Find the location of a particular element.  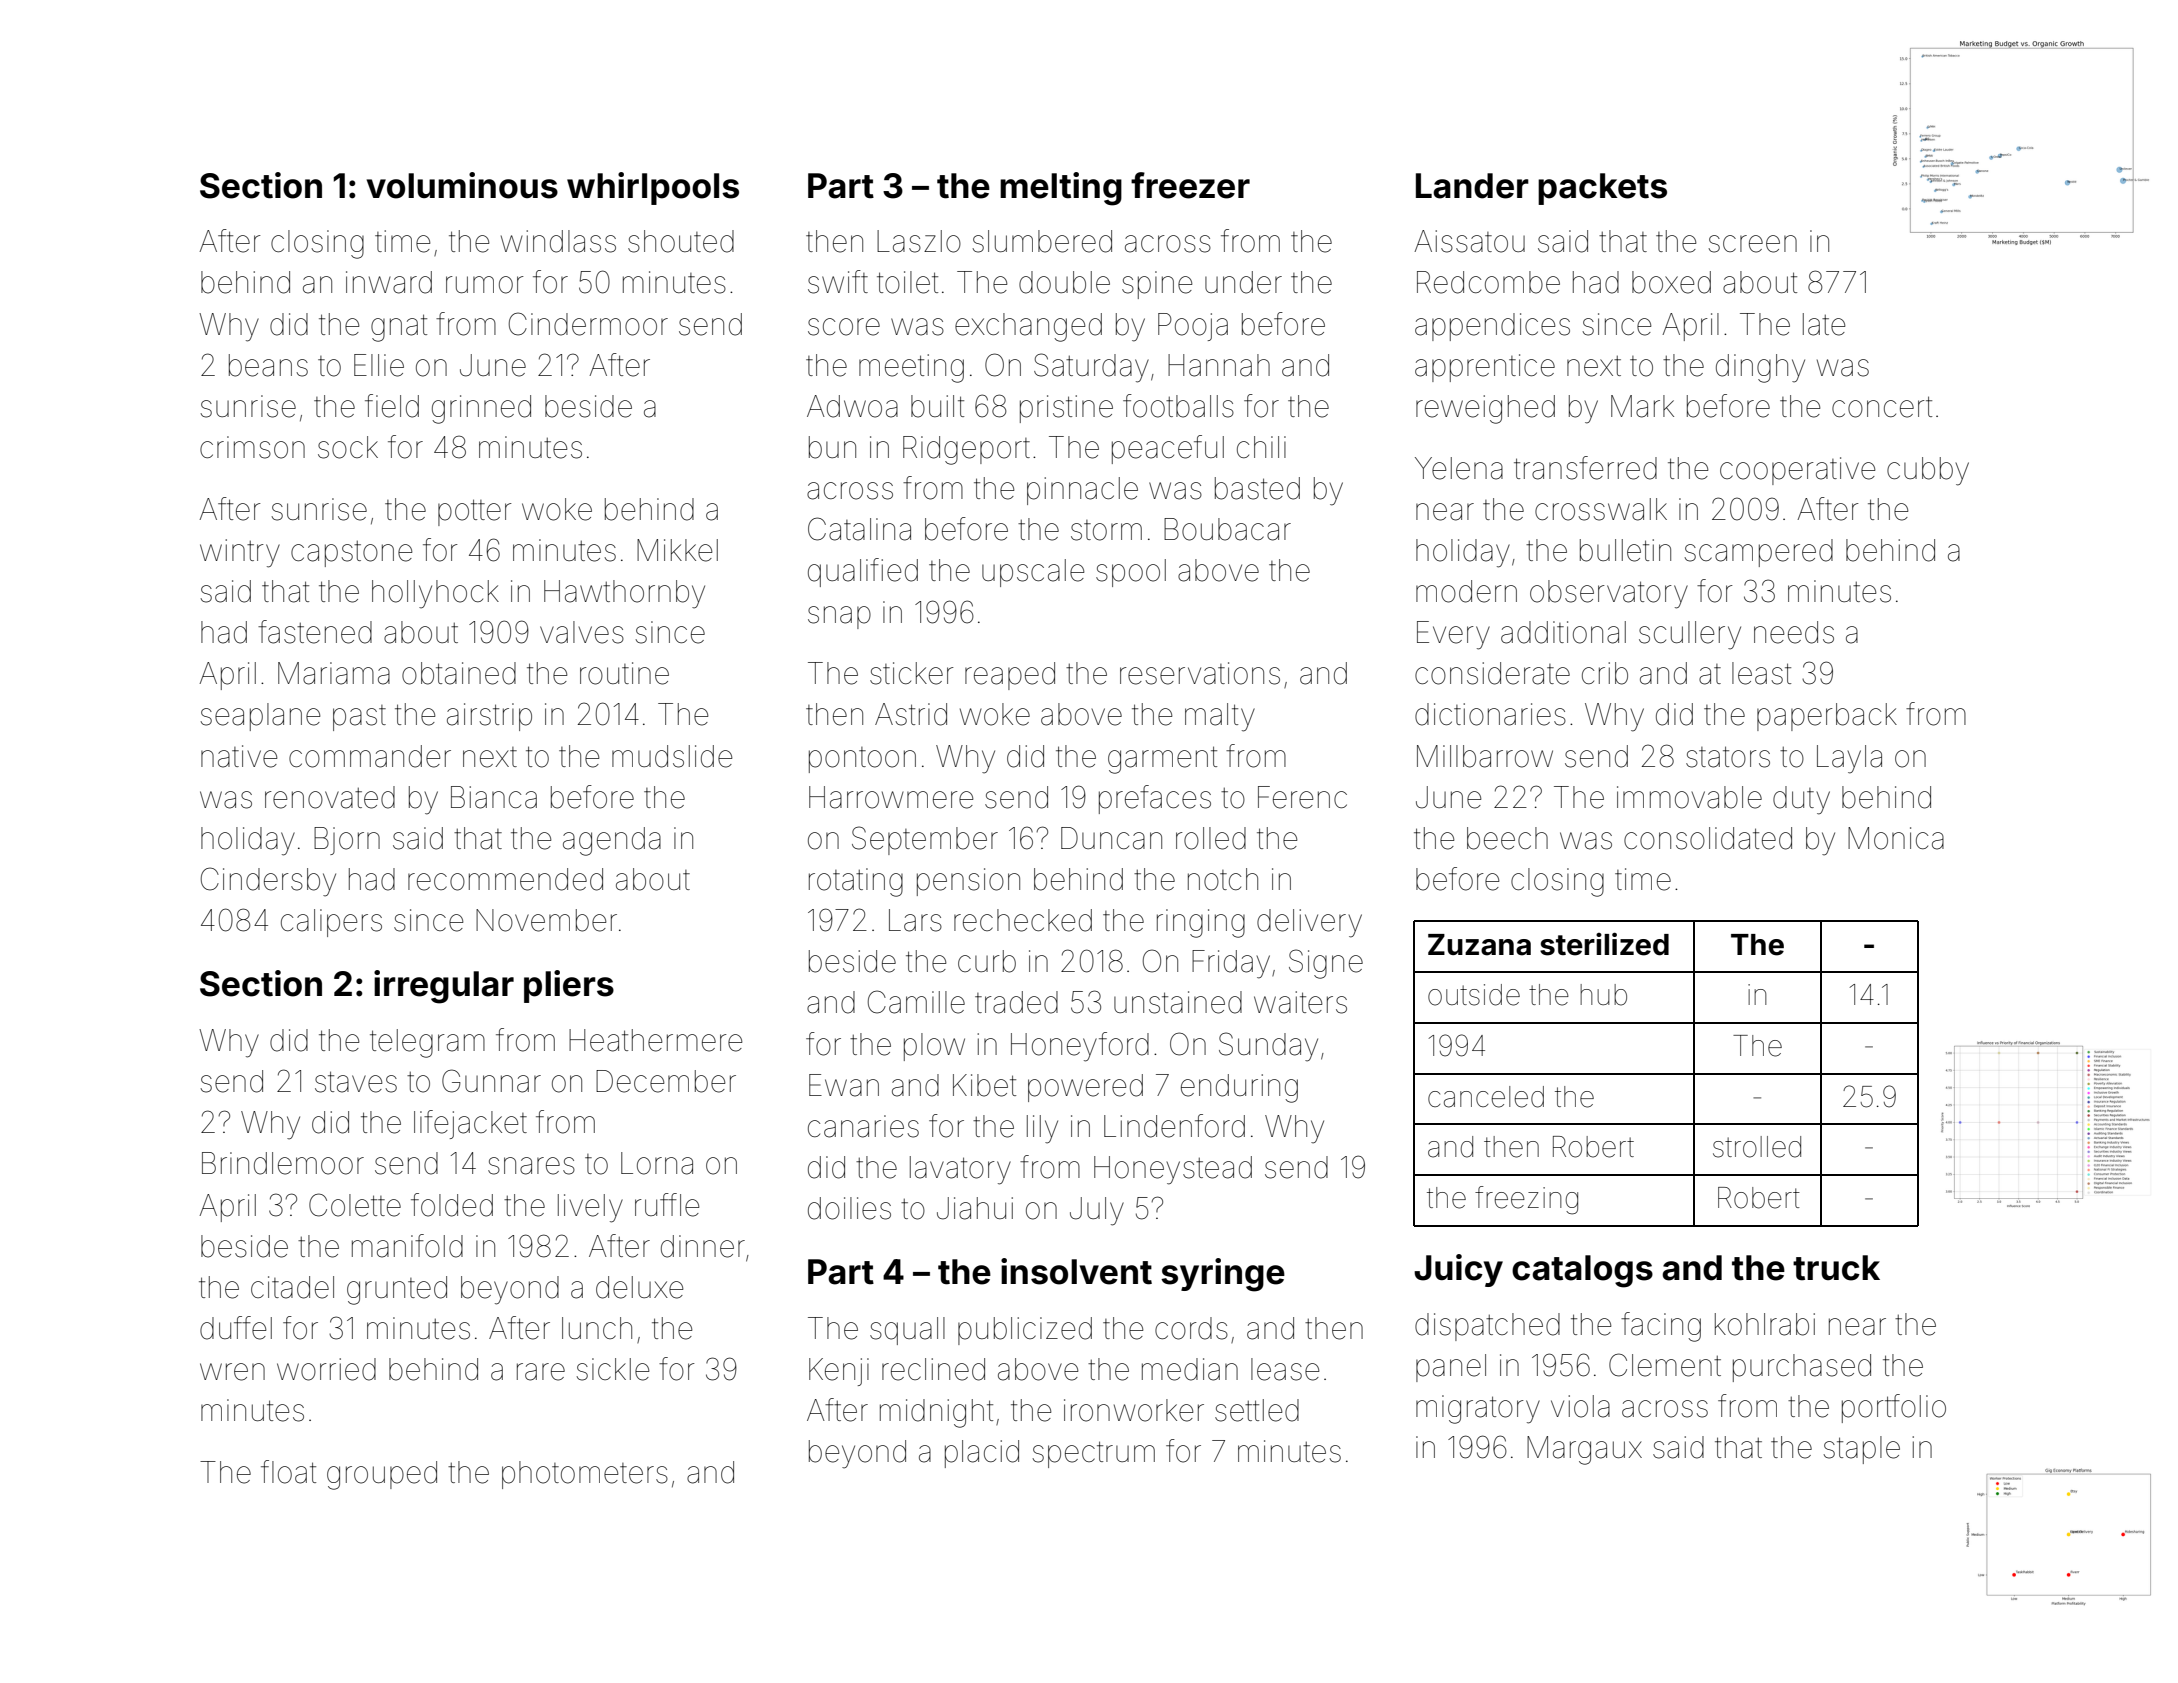

freezing is located at coordinates (1526, 1200).
